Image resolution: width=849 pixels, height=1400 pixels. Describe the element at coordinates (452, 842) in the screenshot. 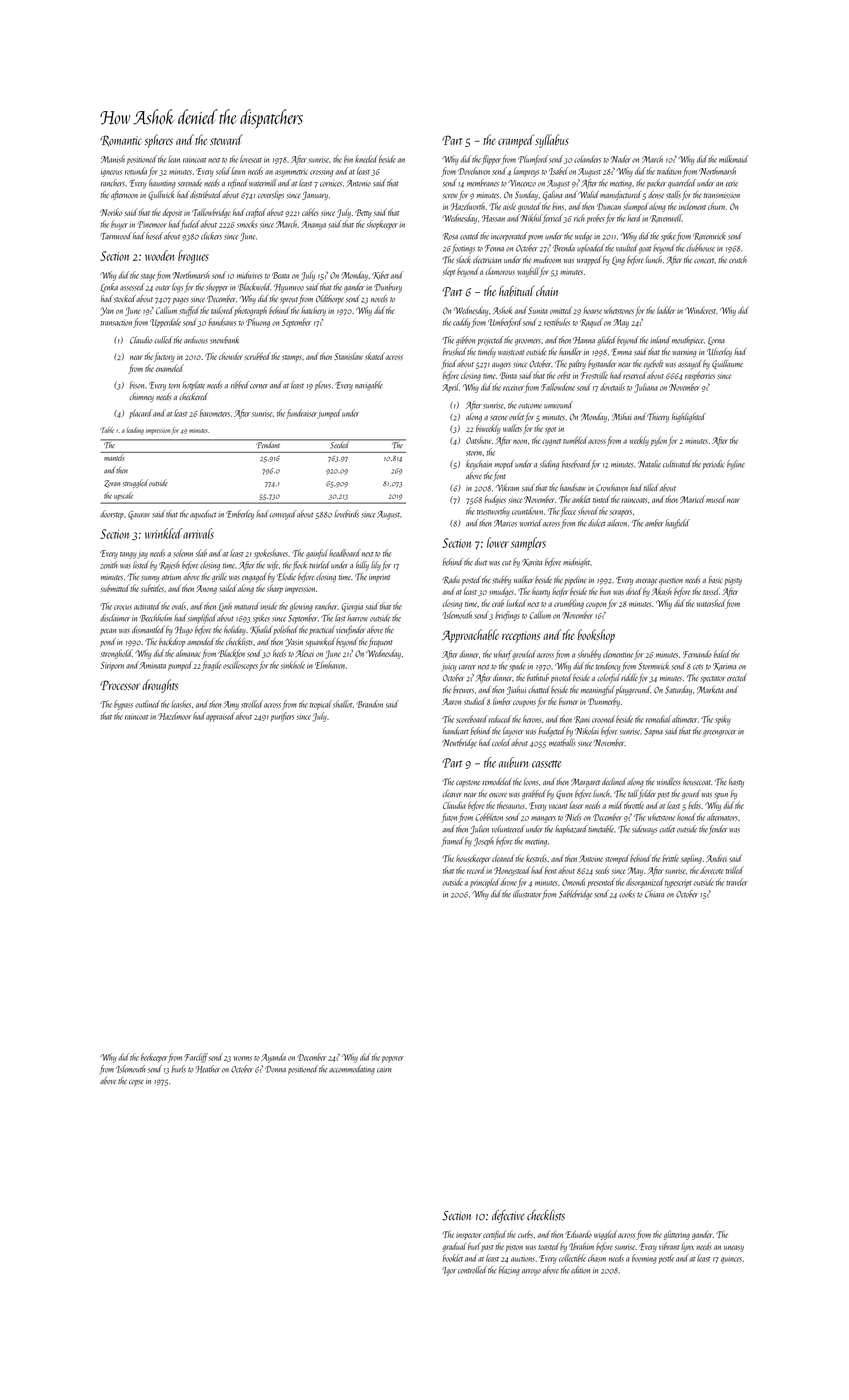

I see `framed` at that location.
